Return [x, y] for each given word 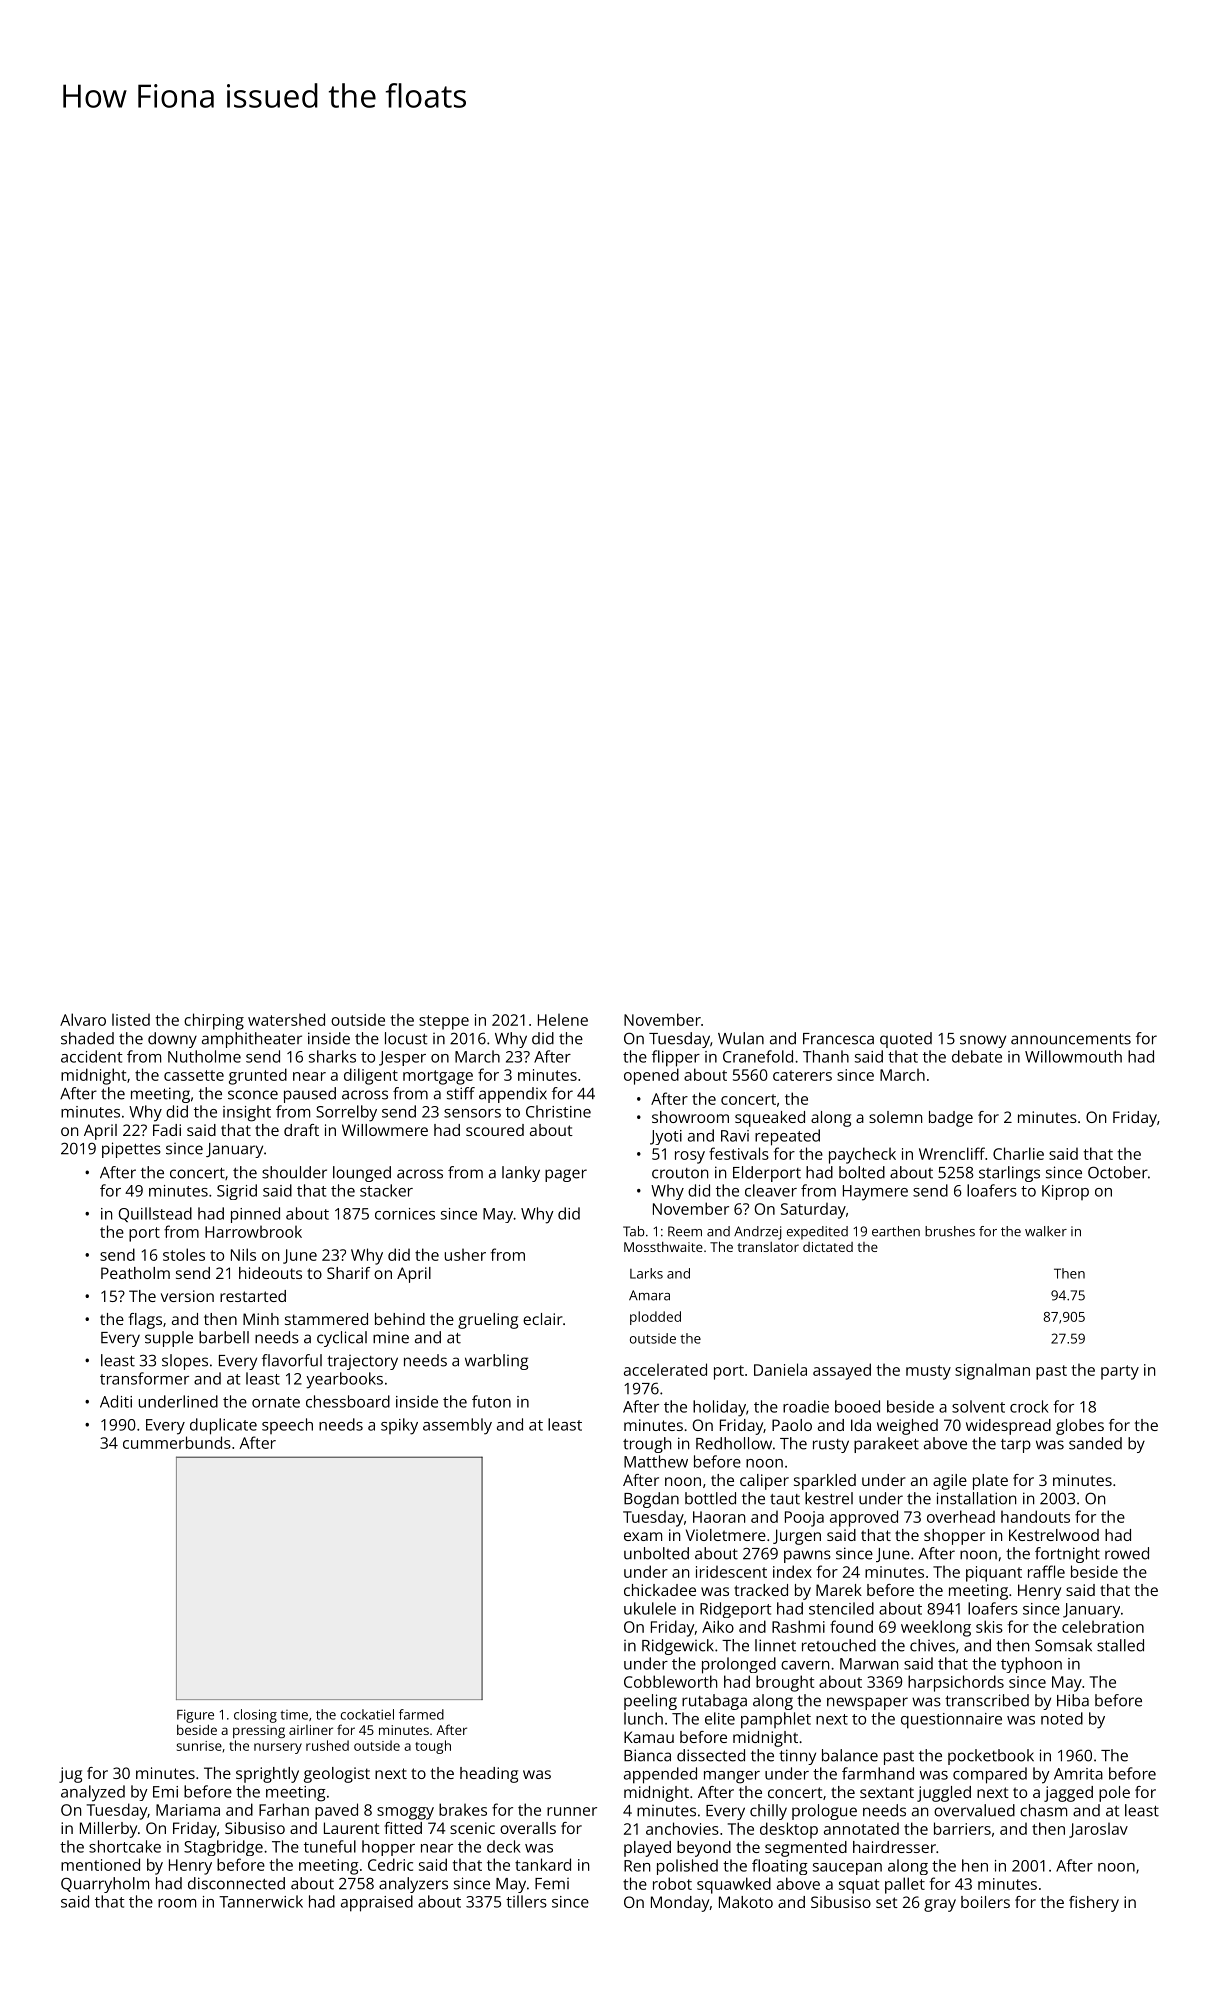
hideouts [270, 1273]
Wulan [741, 1038]
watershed [286, 1019]
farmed [421, 1714]
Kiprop [1065, 1192]
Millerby [108, 1830]
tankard [543, 1864]
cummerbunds [177, 1442]
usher [465, 1255]
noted [1062, 1718]
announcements [1071, 1039]
